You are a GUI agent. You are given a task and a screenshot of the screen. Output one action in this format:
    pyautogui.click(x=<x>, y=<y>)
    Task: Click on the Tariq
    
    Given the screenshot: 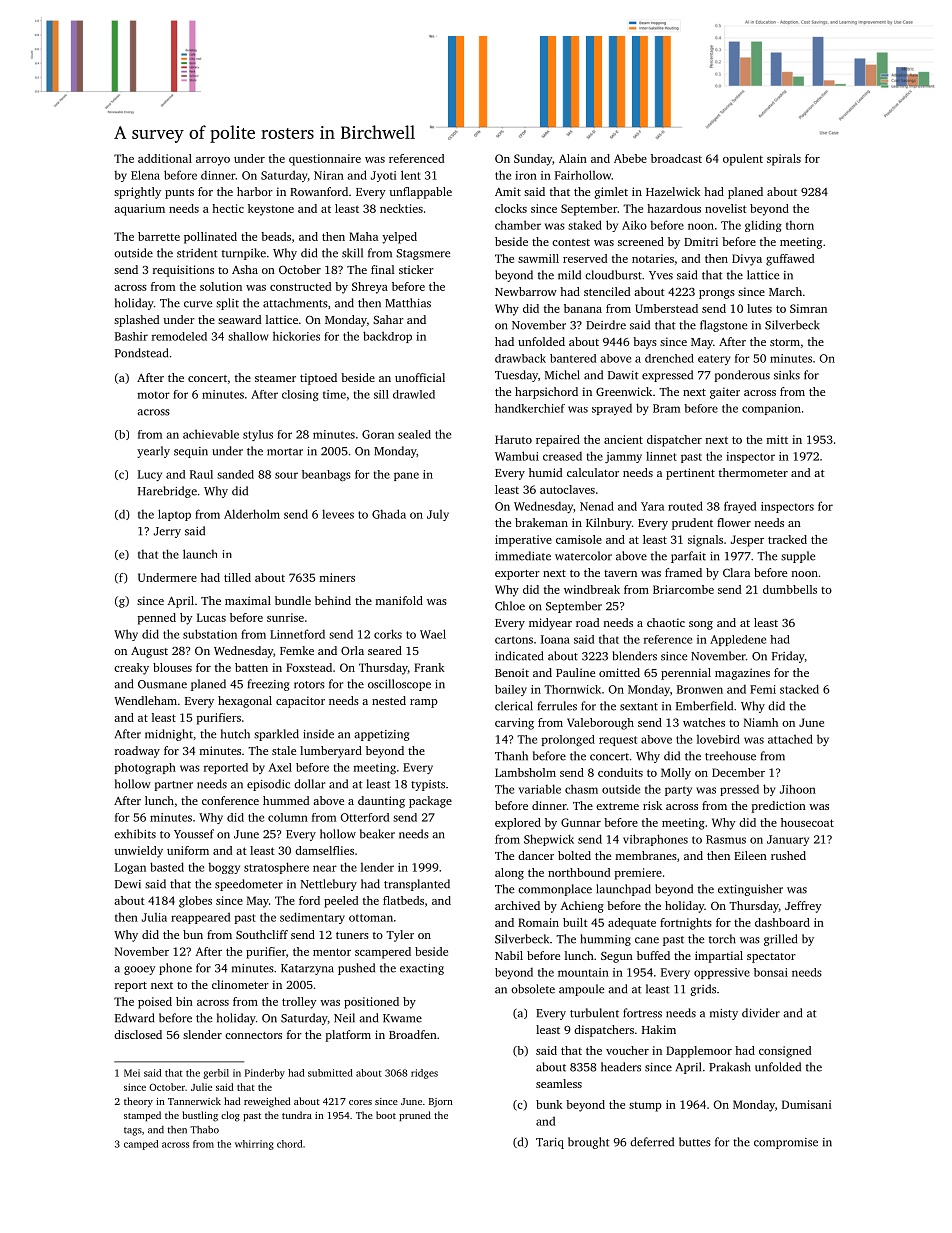 What is the action you would take?
    pyautogui.click(x=550, y=1143)
